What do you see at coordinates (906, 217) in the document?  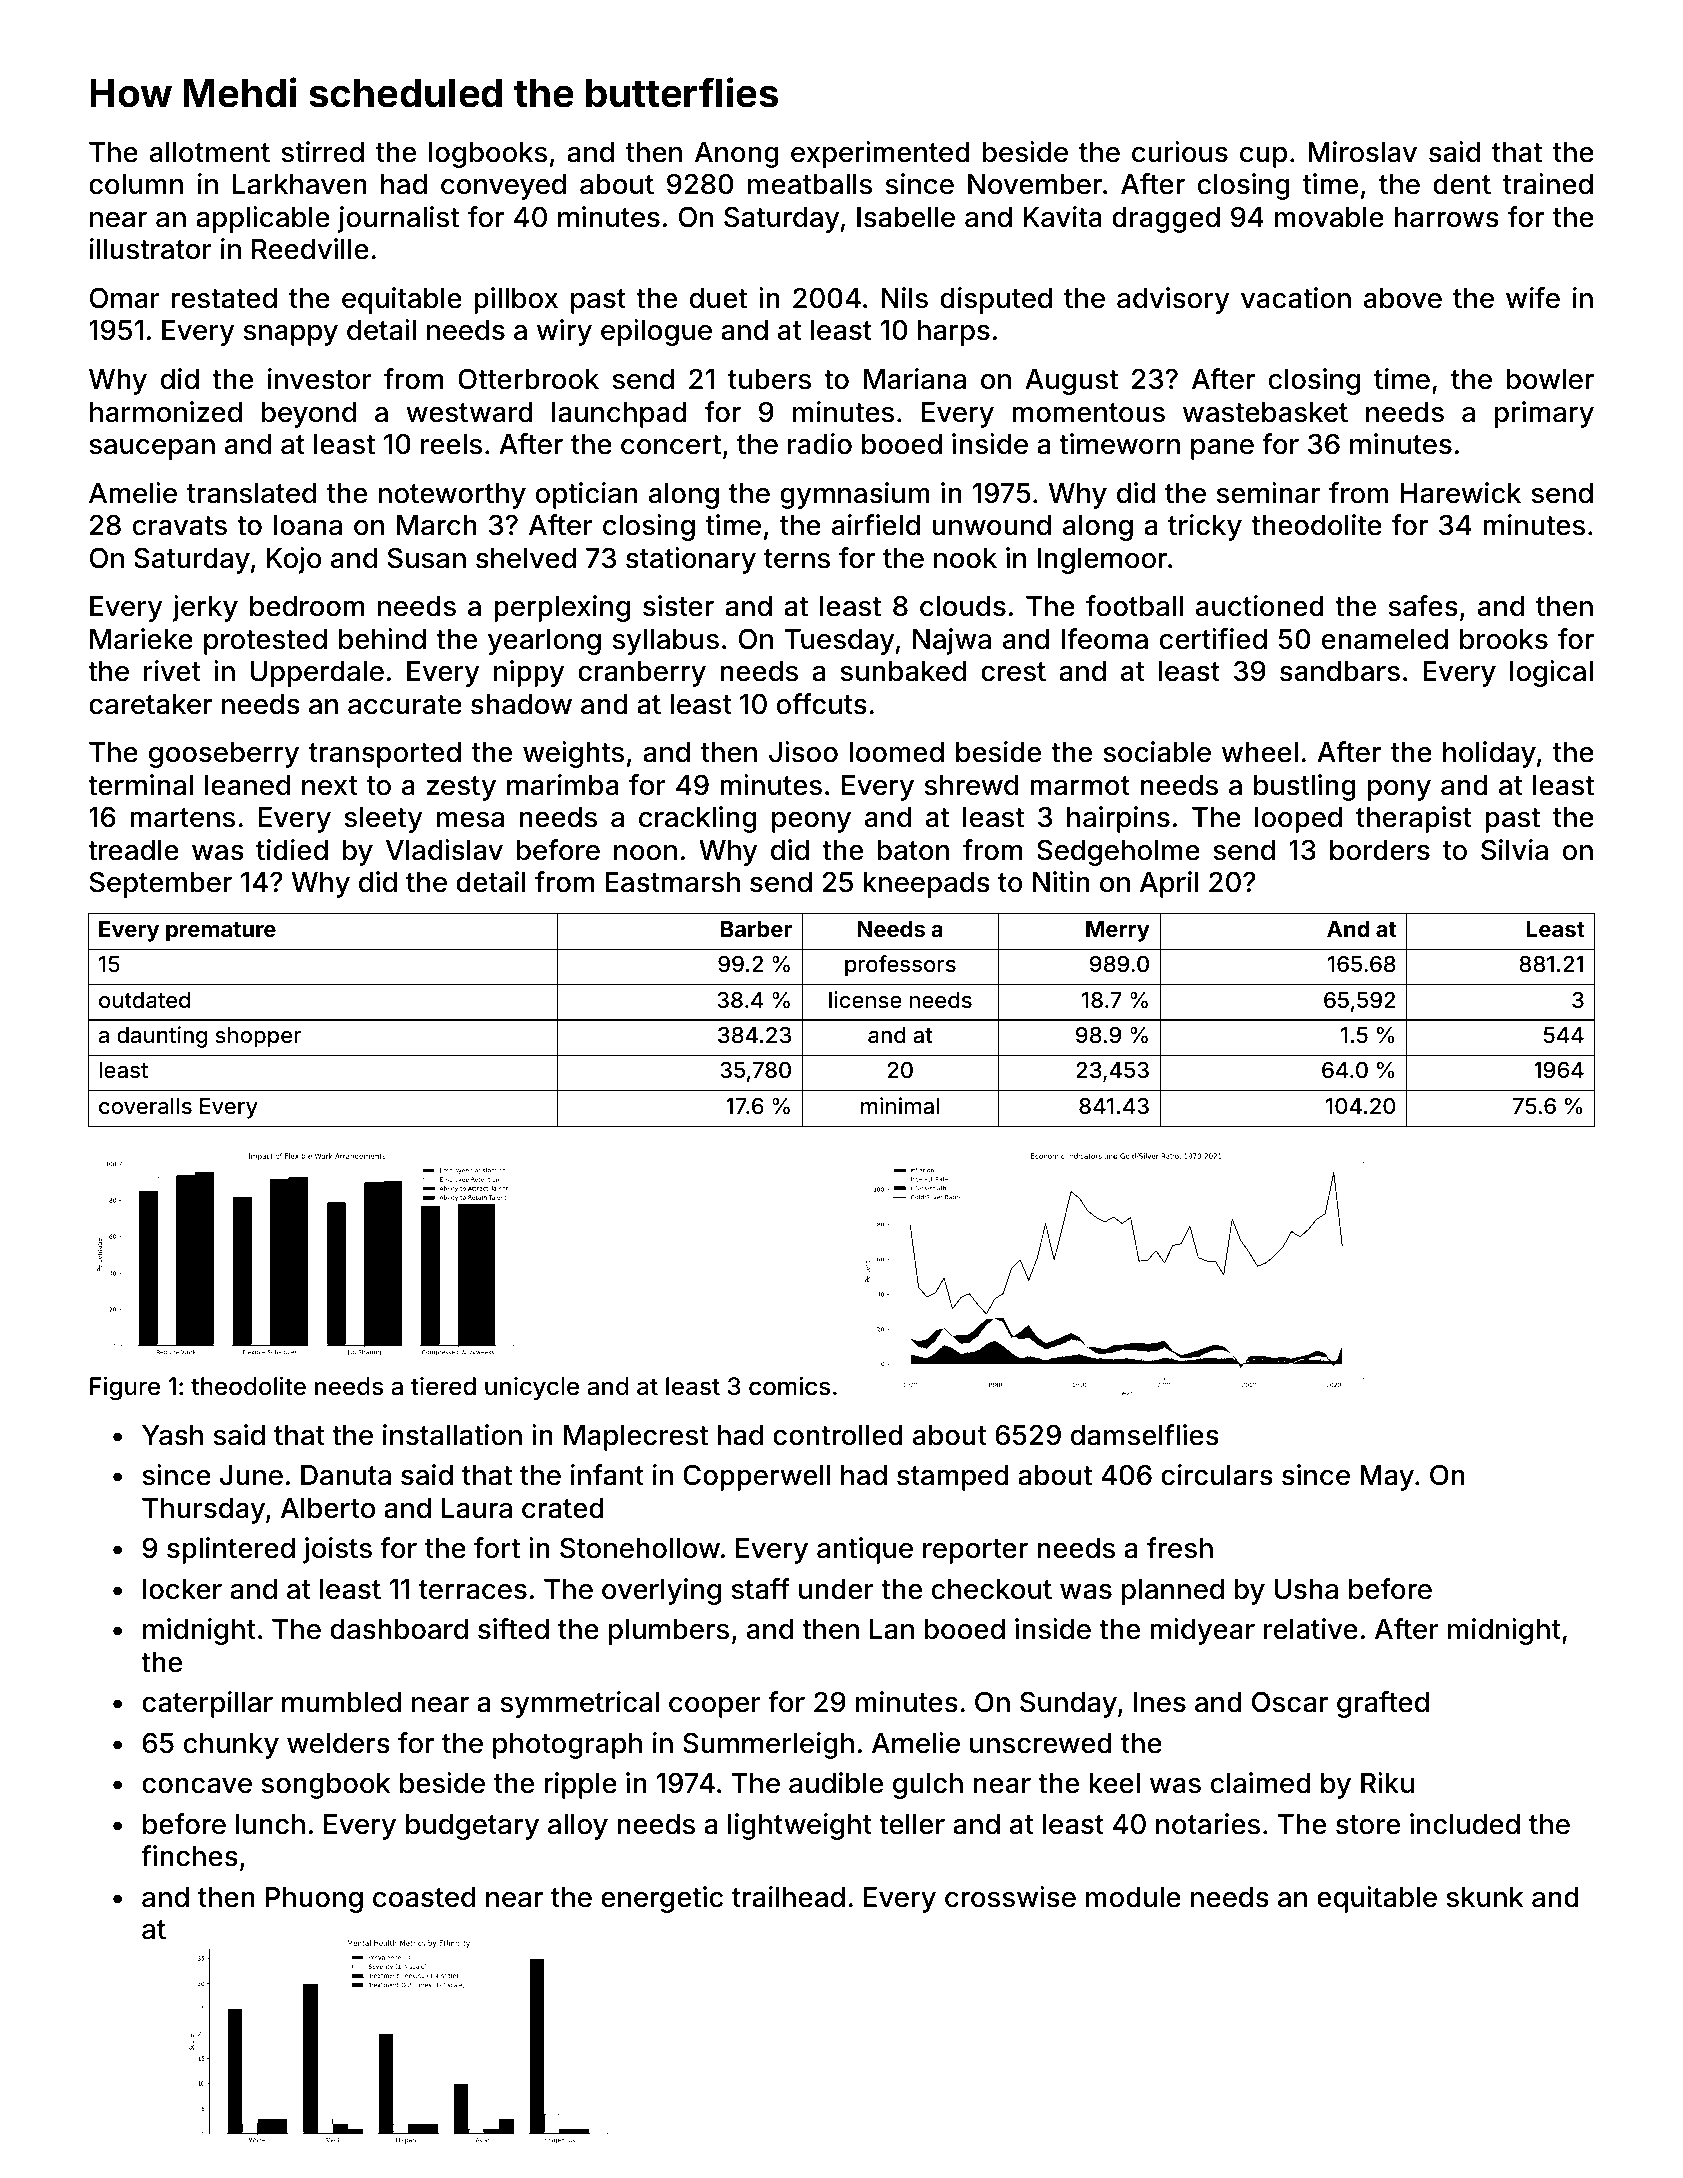 I see `Isabelle` at bounding box center [906, 217].
